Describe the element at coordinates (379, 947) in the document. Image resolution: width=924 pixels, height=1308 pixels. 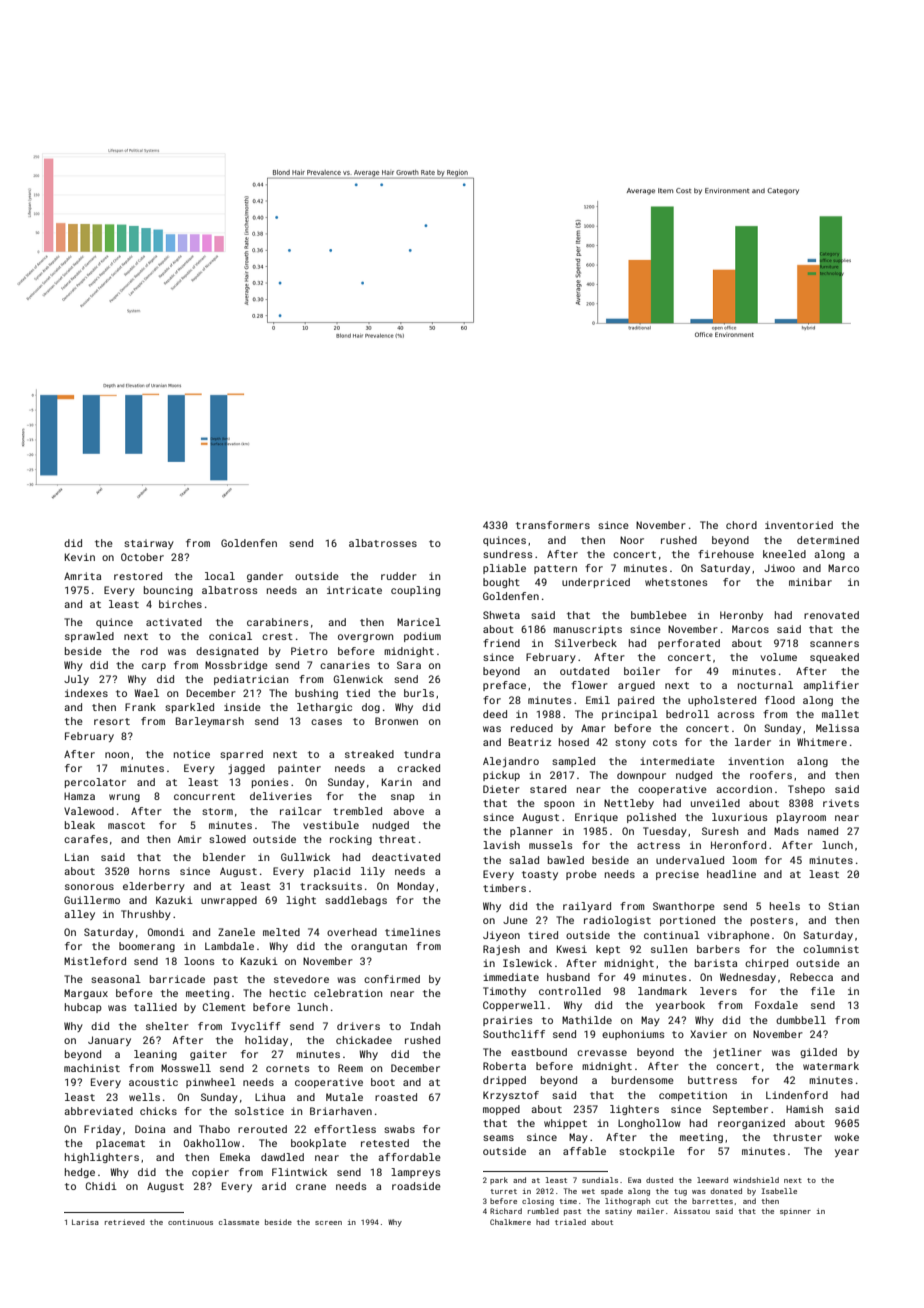
I see `orangutan` at that location.
